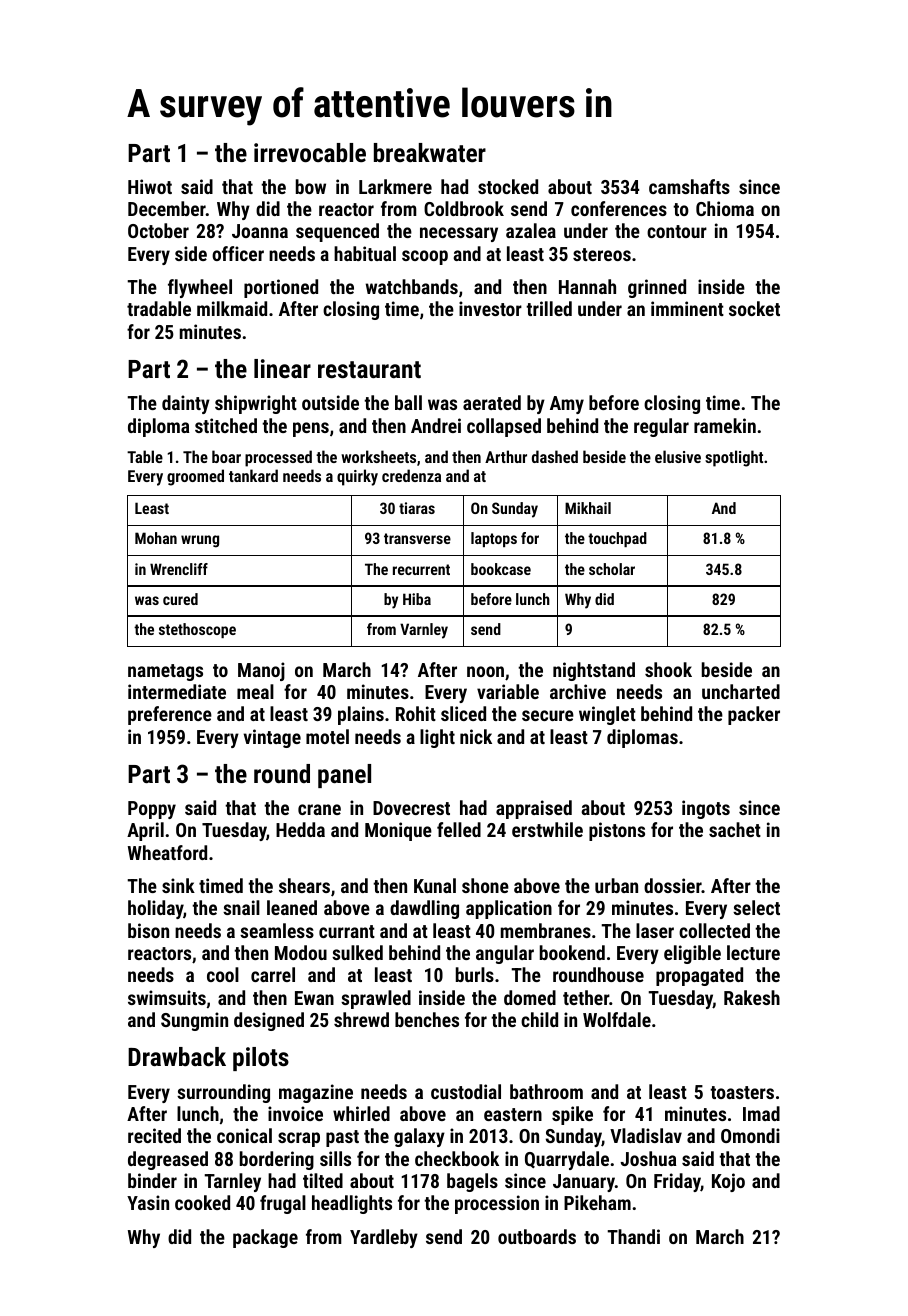 The image size is (908, 1316). Describe the element at coordinates (430, 152) in the page. I see `breakwater` at that location.
